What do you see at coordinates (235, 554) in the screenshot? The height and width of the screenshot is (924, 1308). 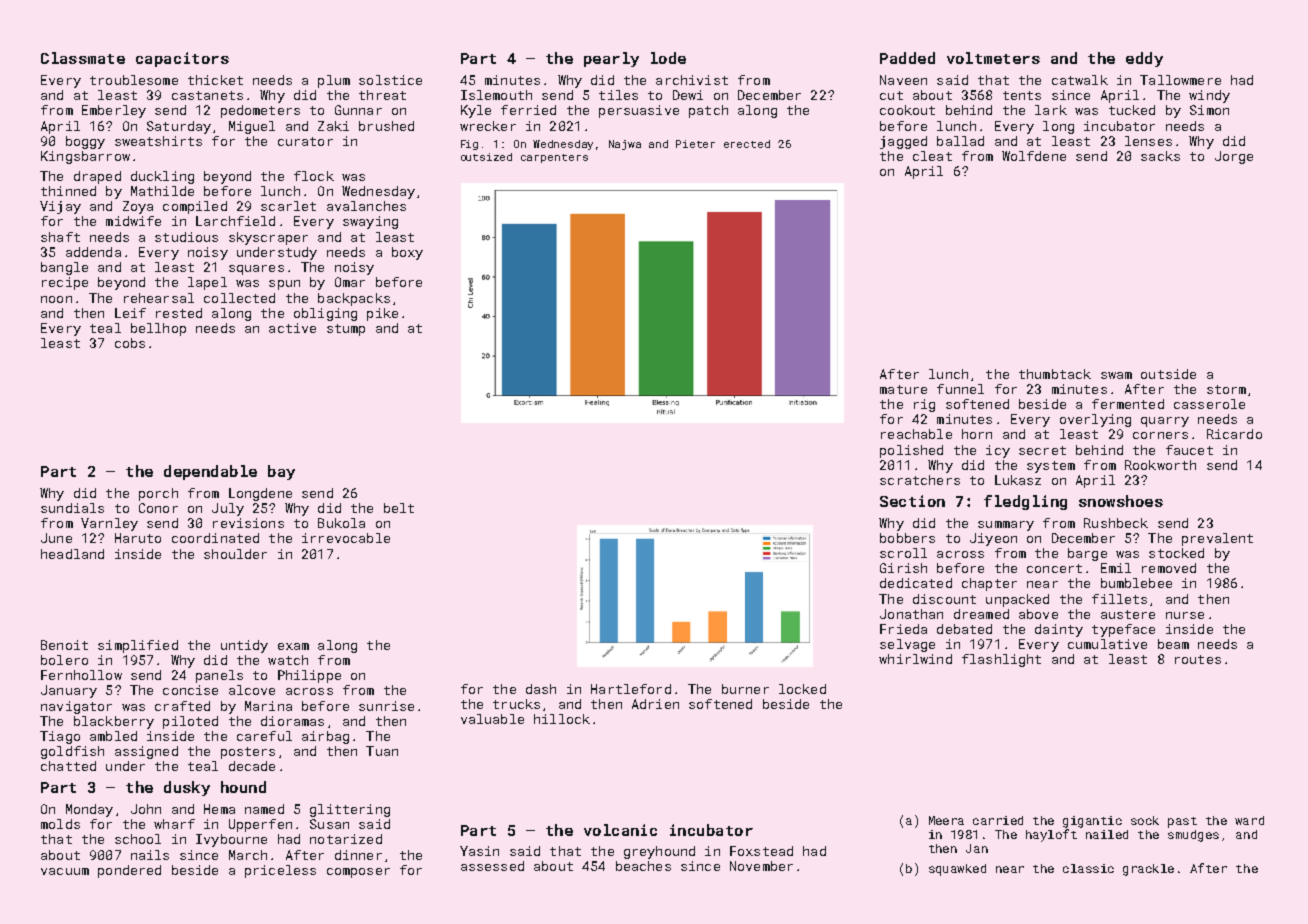 I see `shoulder` at bounding box center [235, 554].
